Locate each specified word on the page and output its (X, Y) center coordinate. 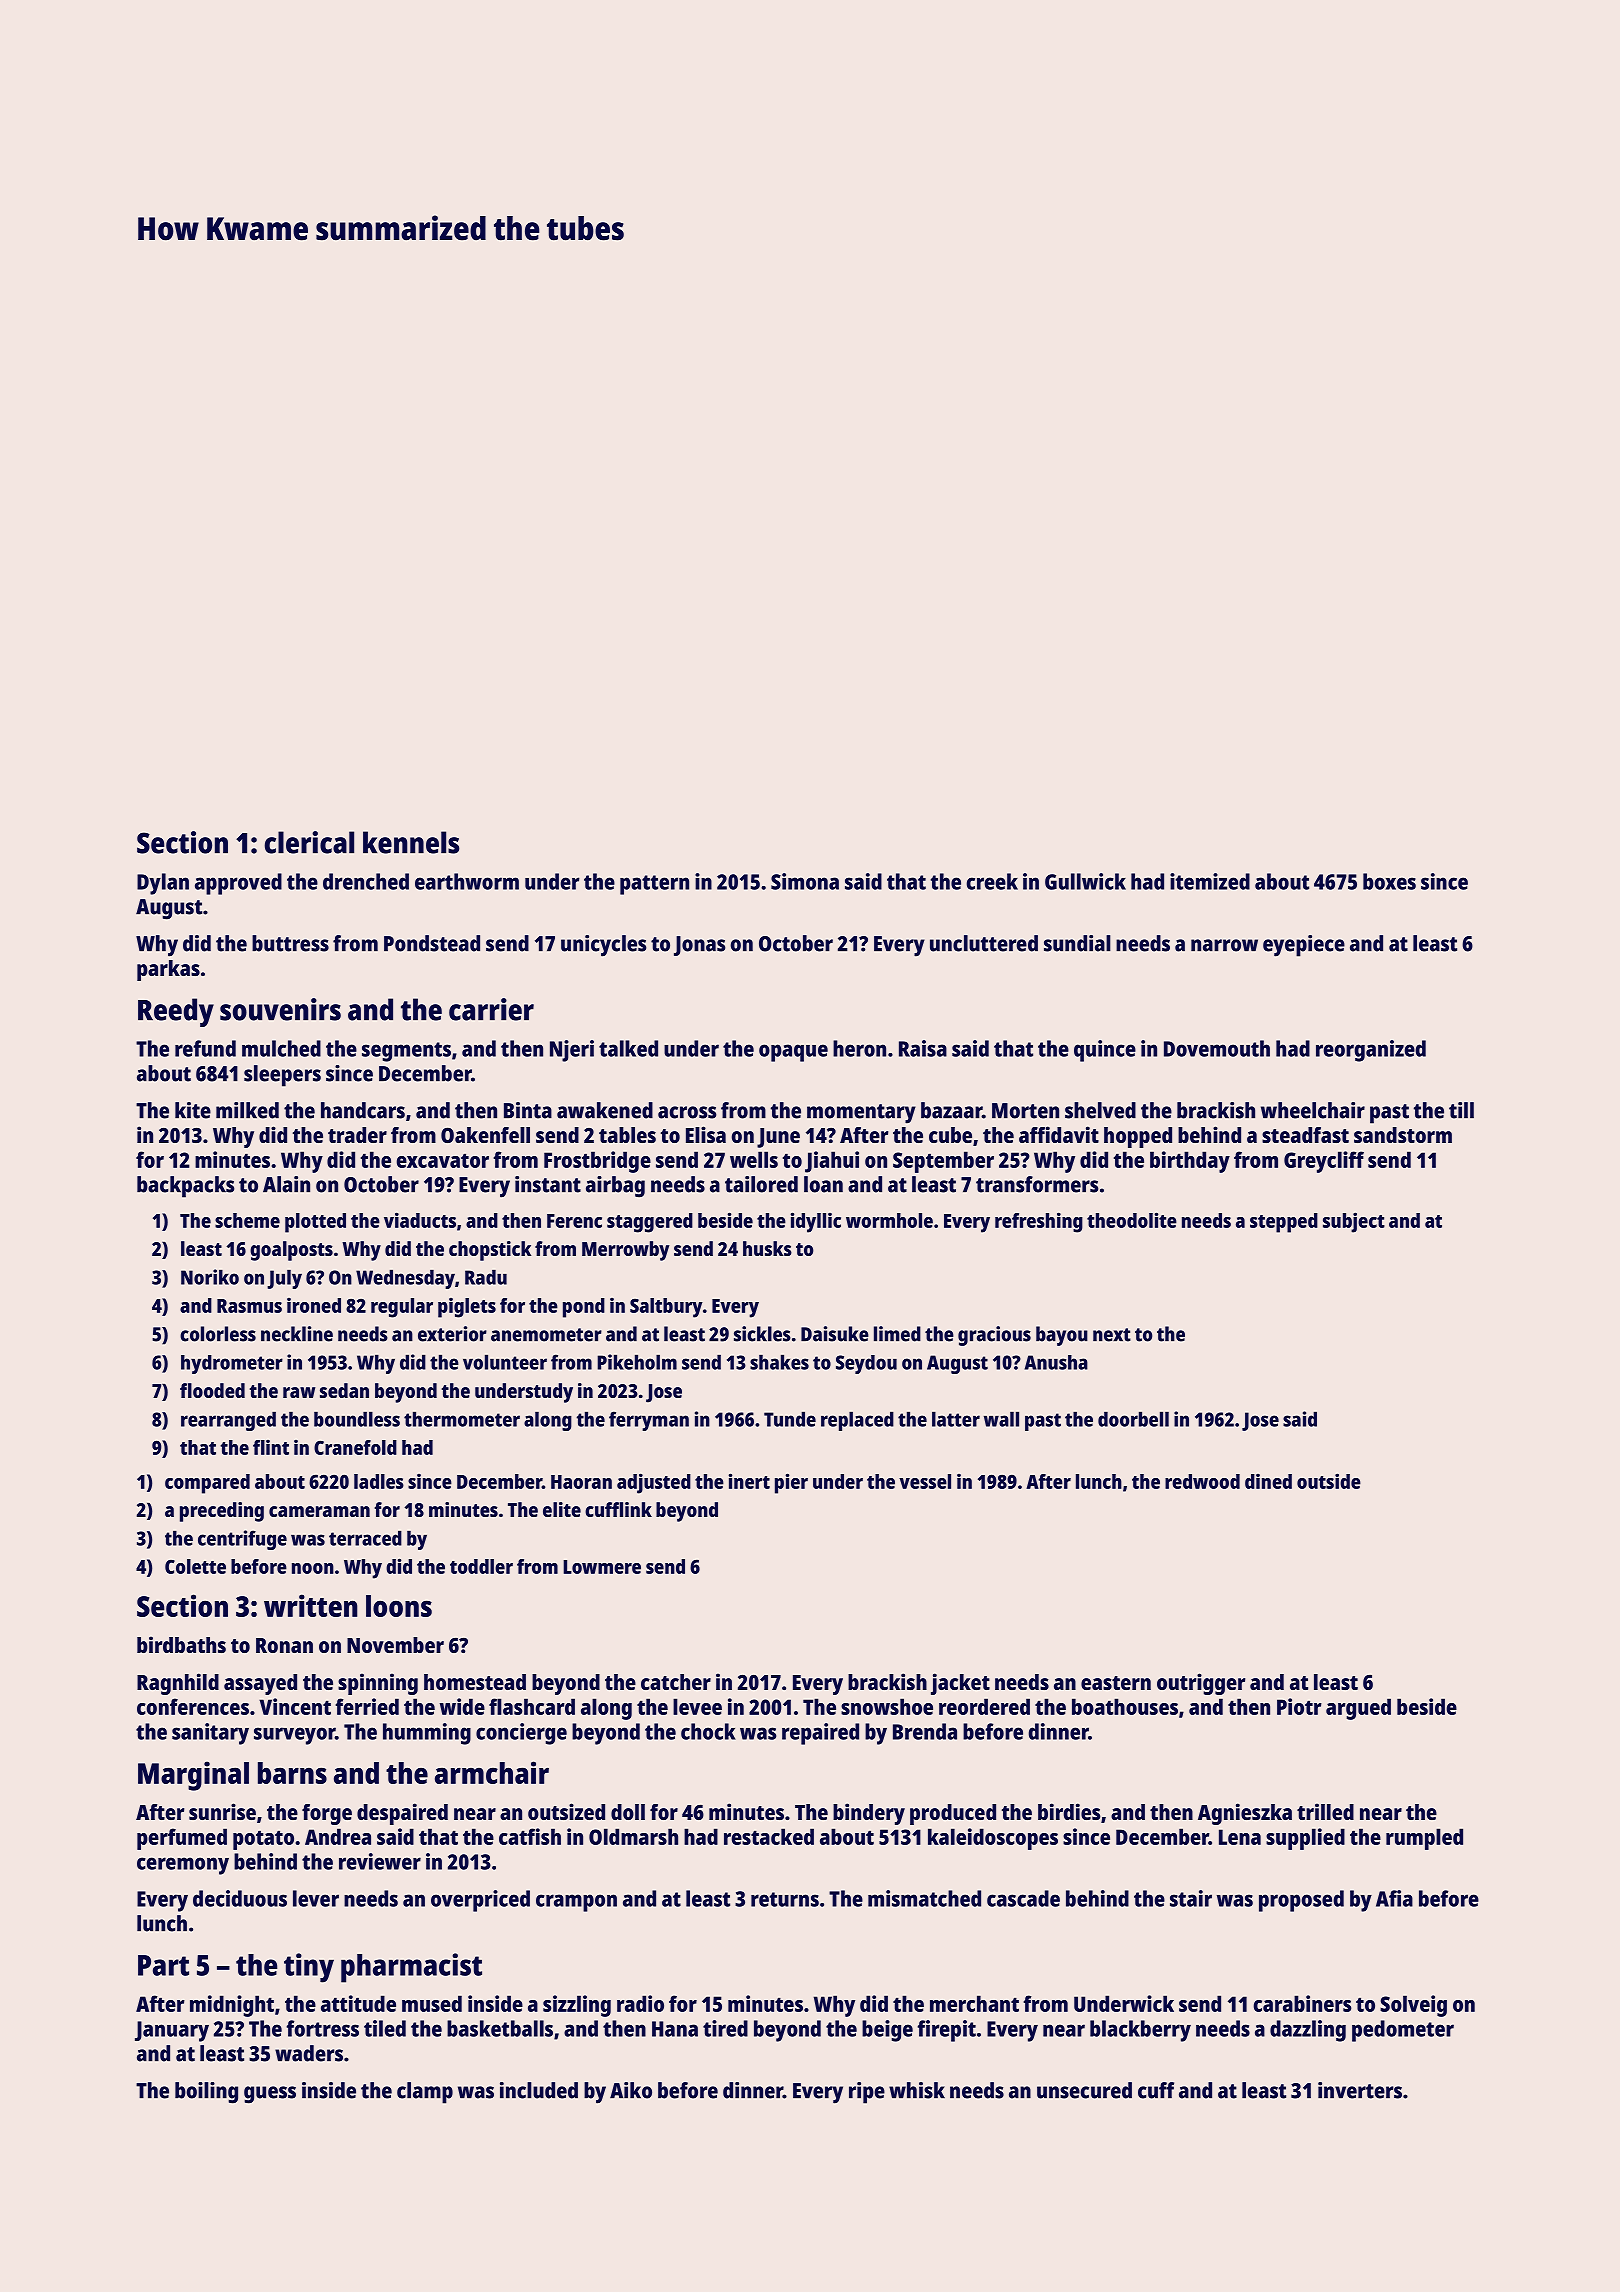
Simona (805, 881)
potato (263, 1840)
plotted (315, 1223)
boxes (1389, 881)
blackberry (1140, 2031)
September (943, 1162)
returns (785, 1899)
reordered (984, 1706)
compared (207, 1484)
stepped (1284, 1223)
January (172, 2031)
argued (1358, 1709)
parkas (168, 970)
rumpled (1424, 1839)
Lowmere (602, 1567)
